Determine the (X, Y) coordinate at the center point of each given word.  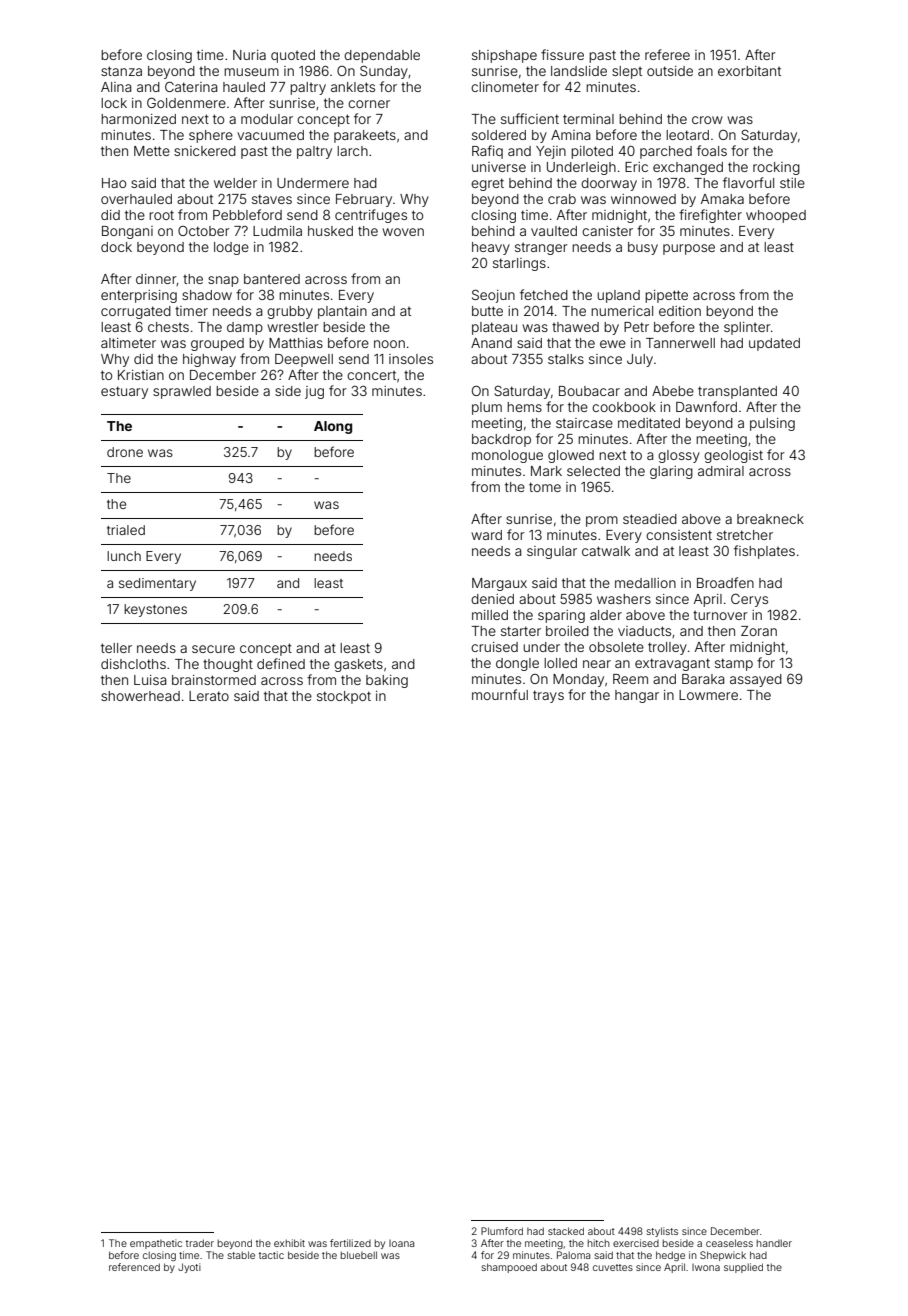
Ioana (401, 1243)
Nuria (249, 55)
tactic (271, 1255)
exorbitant (749, 71)
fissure (562, 54)
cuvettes (613, 1267)
